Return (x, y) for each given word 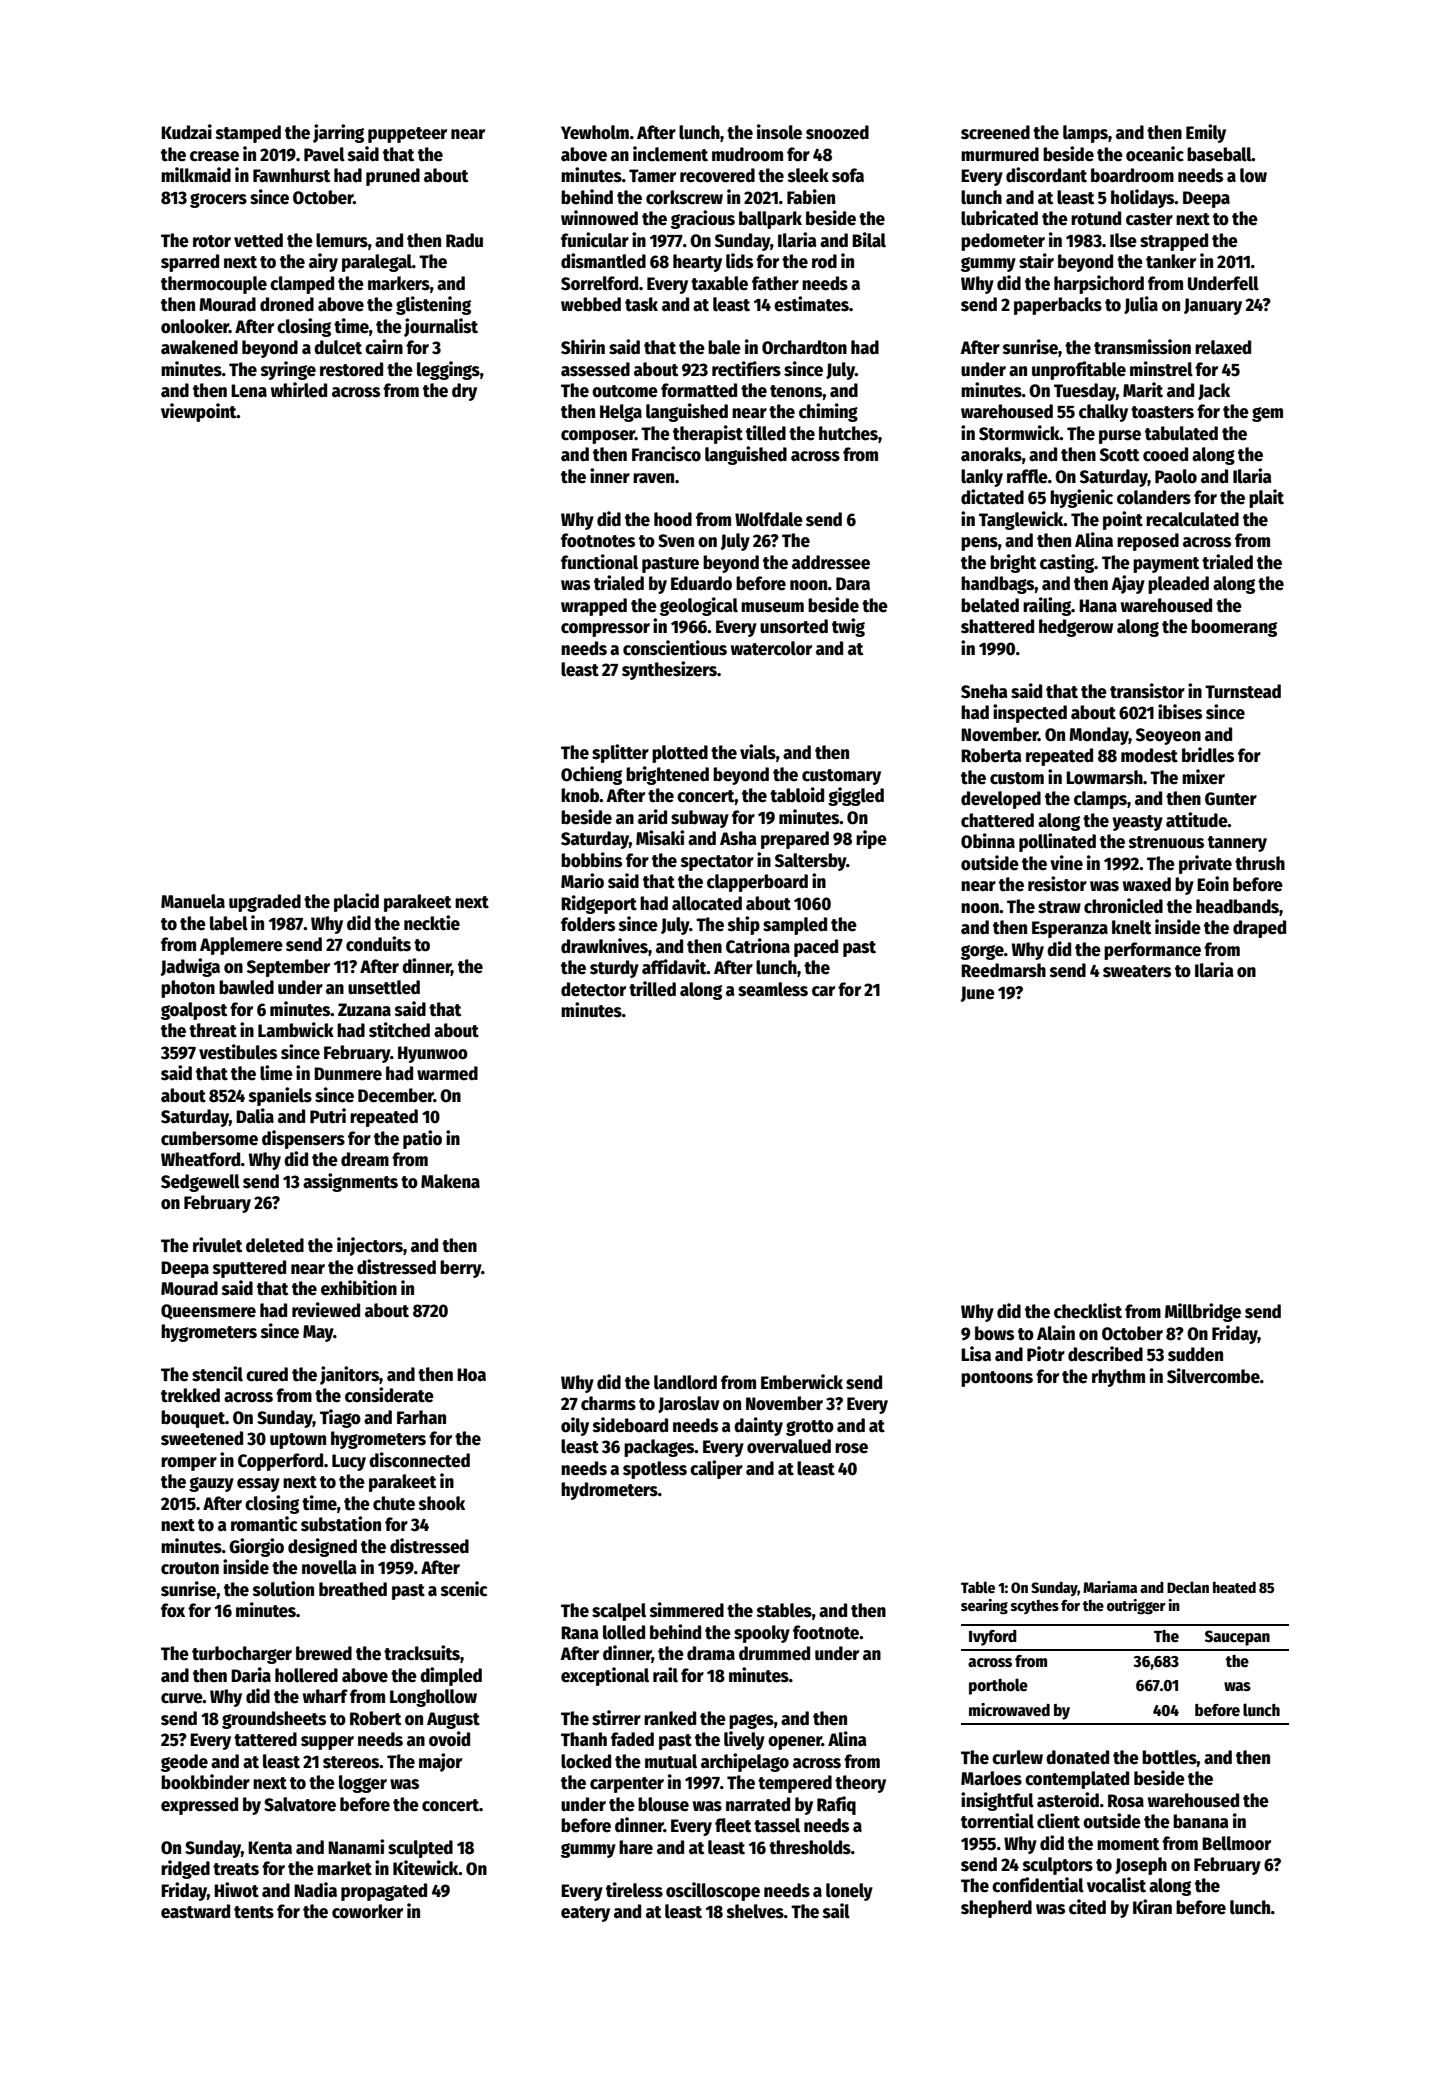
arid (652, 817)
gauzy (211, 1484)
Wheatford (201, 1159)
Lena (249, 391)
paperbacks (1058, 306)
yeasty (1137, 823)
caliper (716, 1469)
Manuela (193, 901)
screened (995, 132)
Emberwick (802, 1382)
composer (598, 437)
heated (1234, 1587)
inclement (670, 154)
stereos (351, 1762)
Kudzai (186, 132)
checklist (1088, 1311)
